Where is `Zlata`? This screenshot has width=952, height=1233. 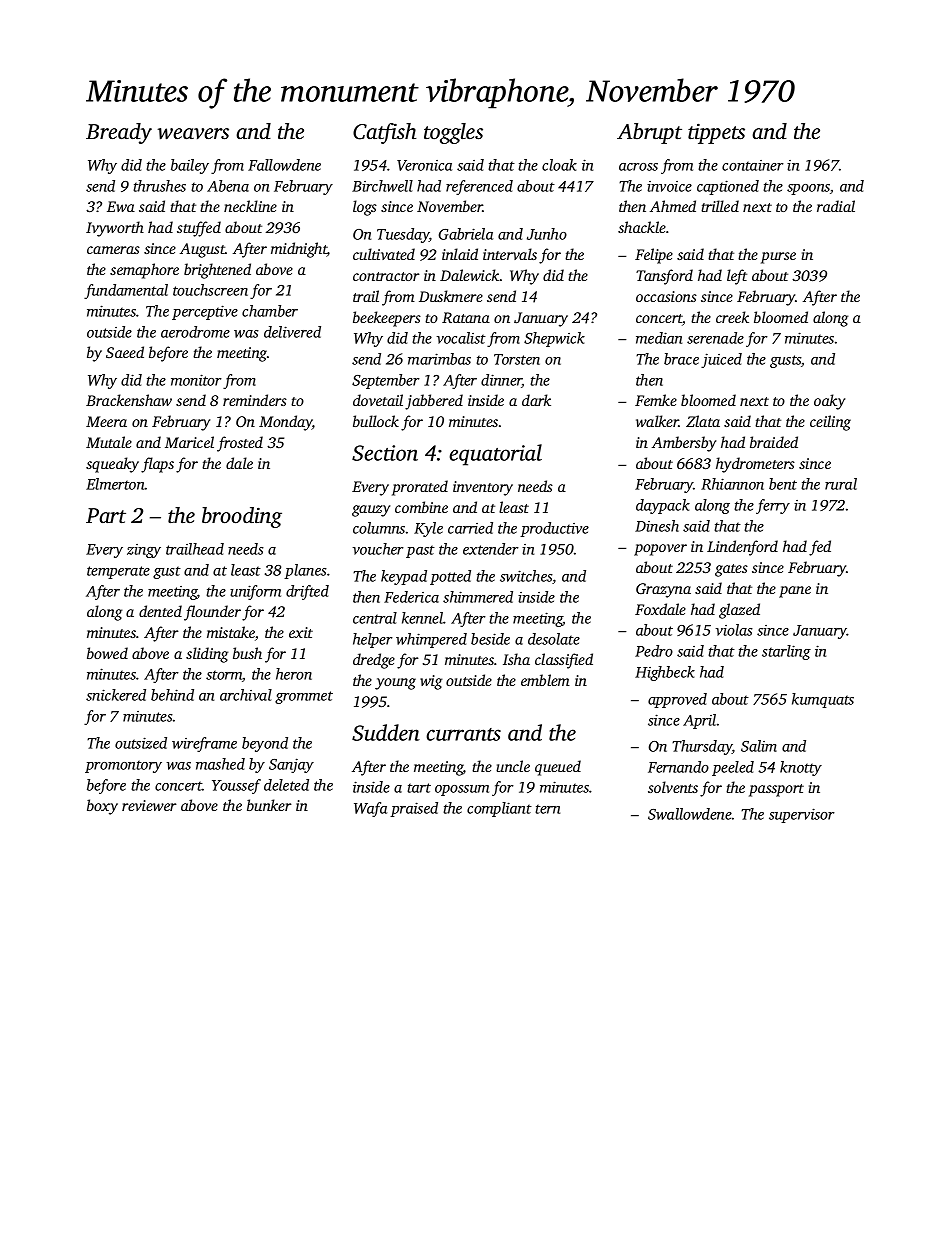 Zlata is located at coordinates (703, 421).
